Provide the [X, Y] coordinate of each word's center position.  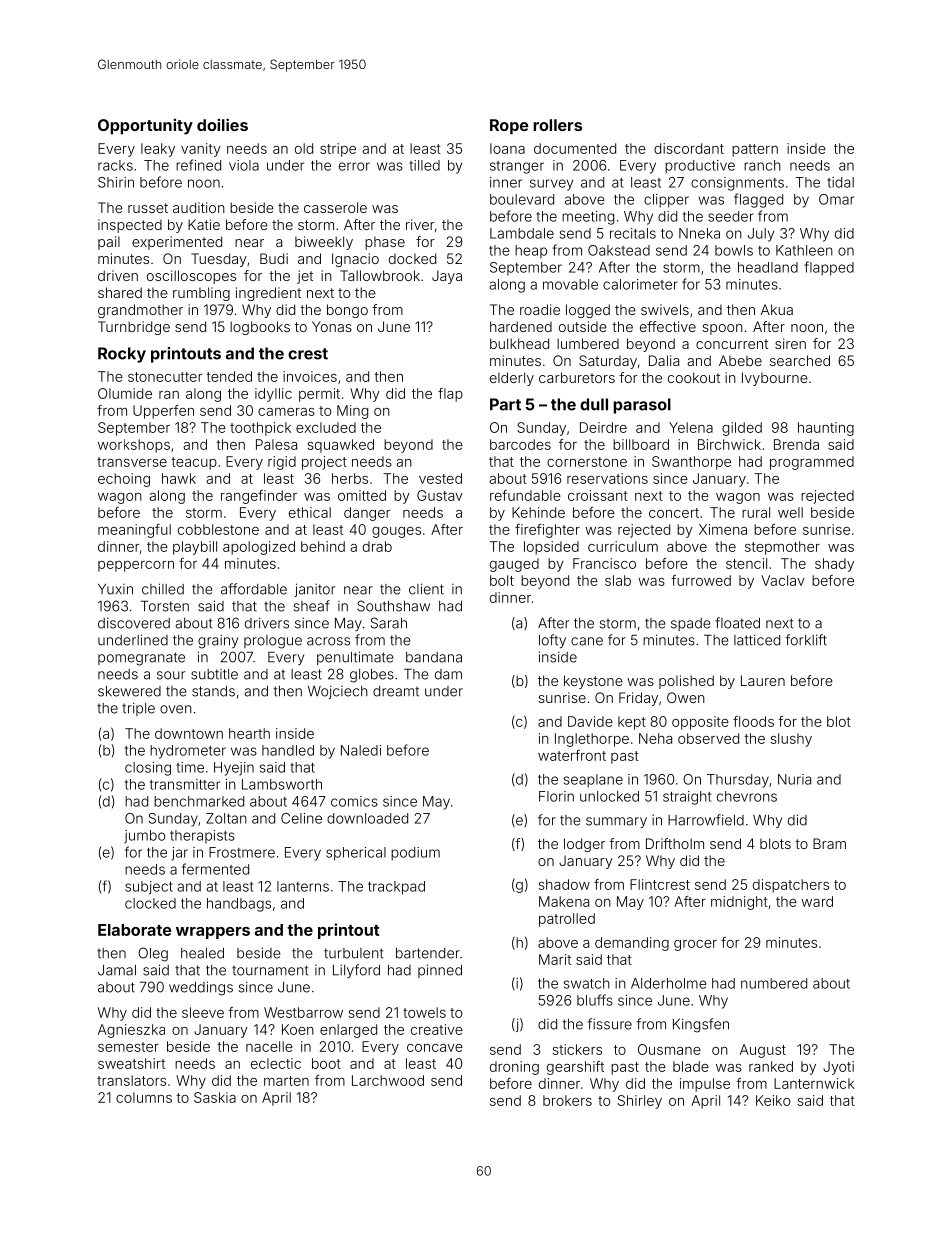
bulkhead [519, 343]
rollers [557, 125]
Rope [509, 127]
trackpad [396, 888]
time [190, 767]
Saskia [215, 1097]
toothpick [260, 429]
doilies [222, 124]
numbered [774, 983]
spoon [722, 329]
